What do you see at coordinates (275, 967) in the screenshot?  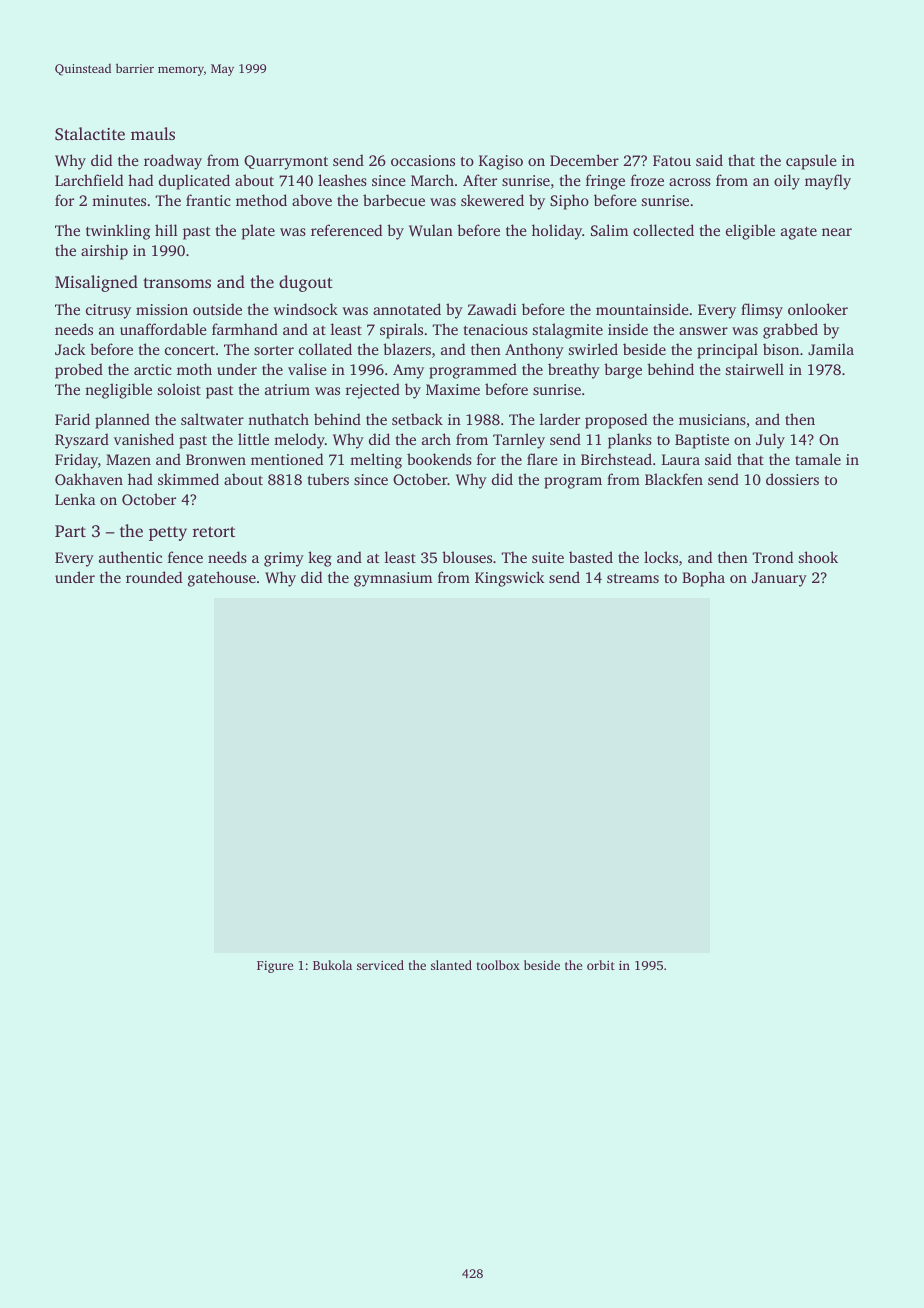 I see `Figure` at bounding box center [275, 967].
